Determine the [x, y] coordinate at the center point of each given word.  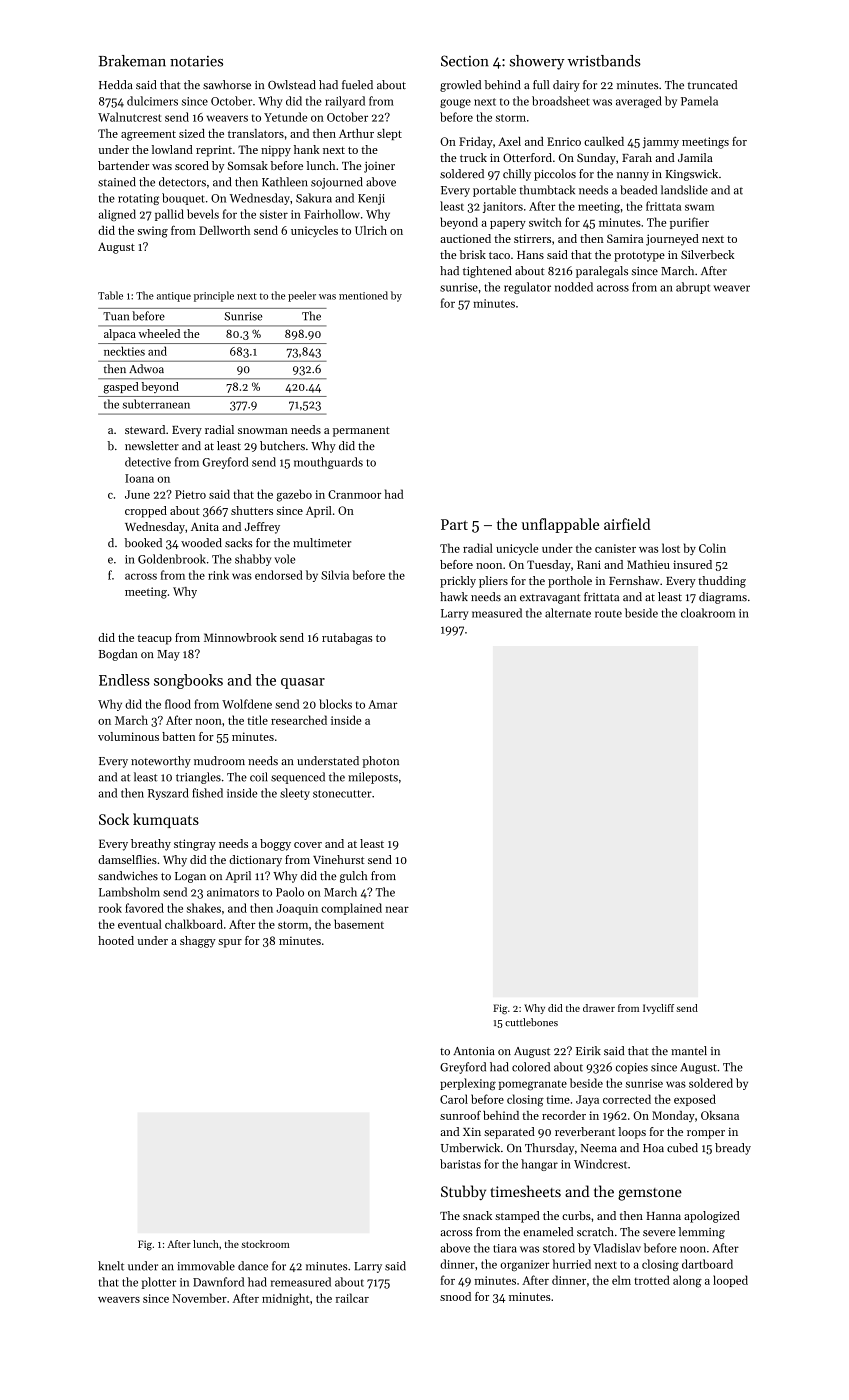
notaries [196, 61]
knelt [111, 1266]
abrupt [693, 288]
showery [537, 62]
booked [143, 543]
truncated [712, 85]
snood [455, 1296]
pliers [493, 582]
